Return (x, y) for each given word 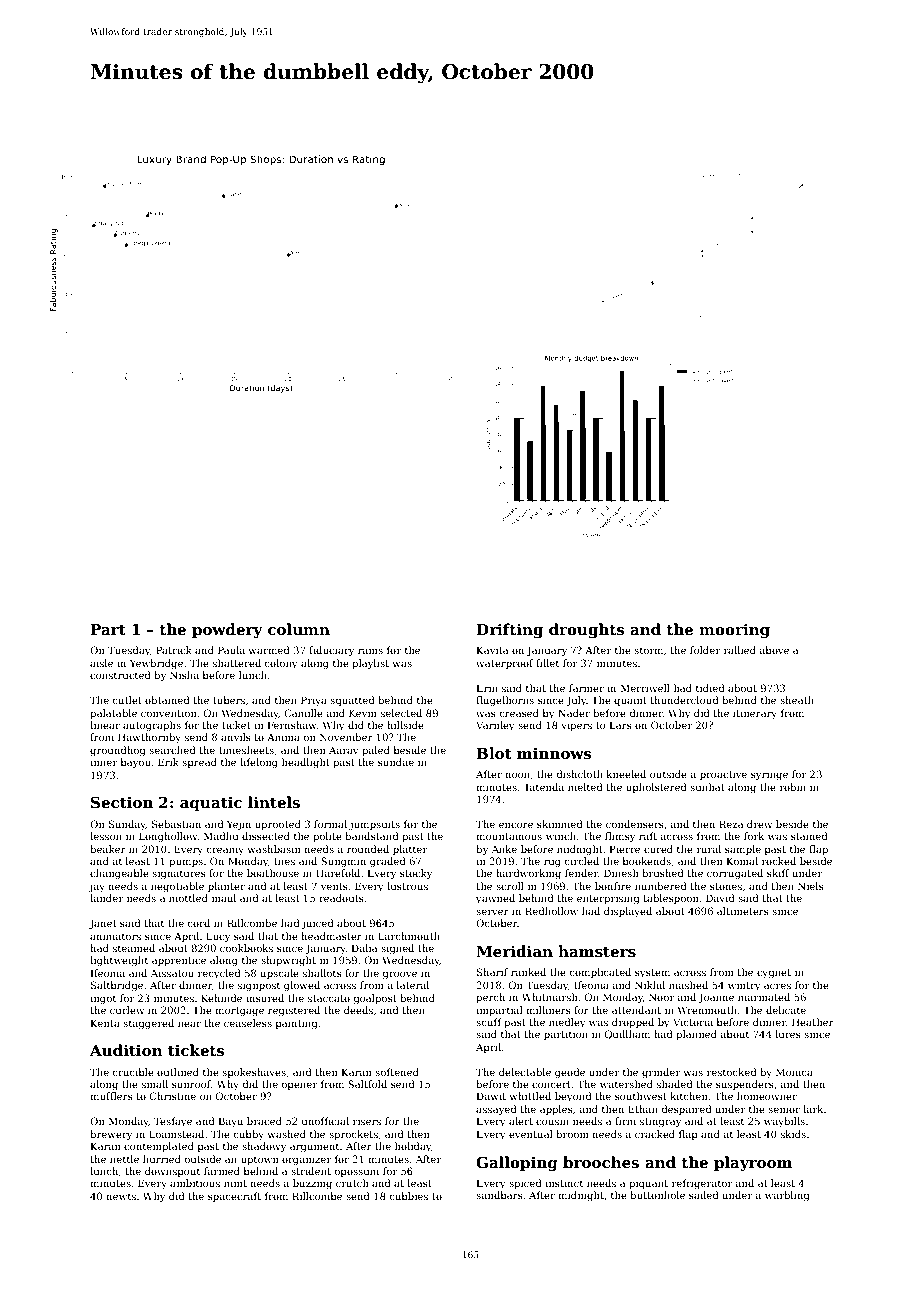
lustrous (407, 886)
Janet (103, 924)
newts (121, 1196)
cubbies (409, 1196)
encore (516, 825)
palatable (113, 714)
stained (809, 836)
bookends (647, 861)
